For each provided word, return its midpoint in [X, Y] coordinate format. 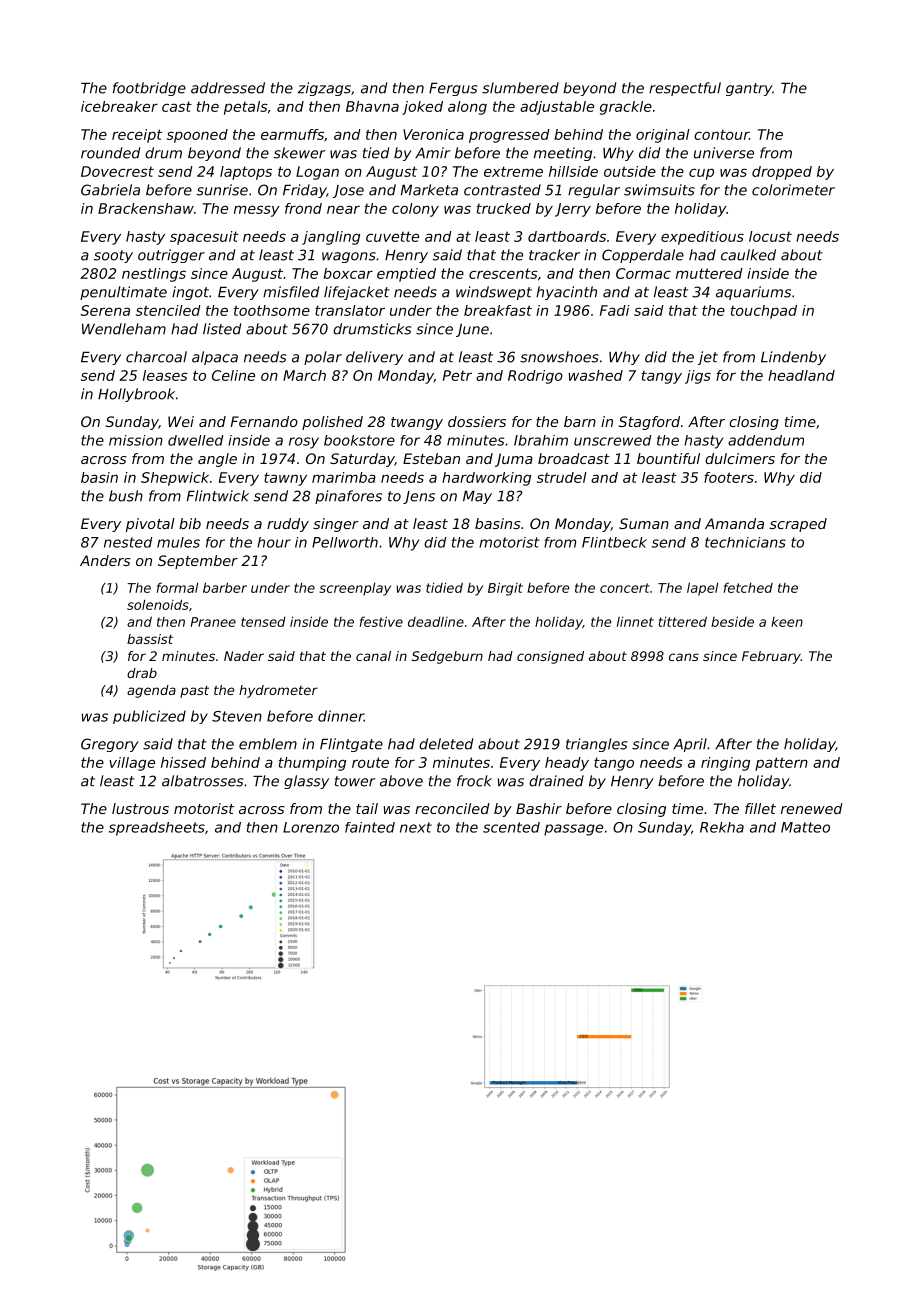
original [663, 136]
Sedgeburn [447, 657]
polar [323, 358]
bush [126, 496]
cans [684, 657]
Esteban [431, 458]
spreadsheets [157, 829]
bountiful [668, 458]
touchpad [764, 312]
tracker [554, 255]
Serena [105, 310]
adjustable [557, 108]
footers [729, 477]
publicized [149, 717]
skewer [299, 153]
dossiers [477, 421]
